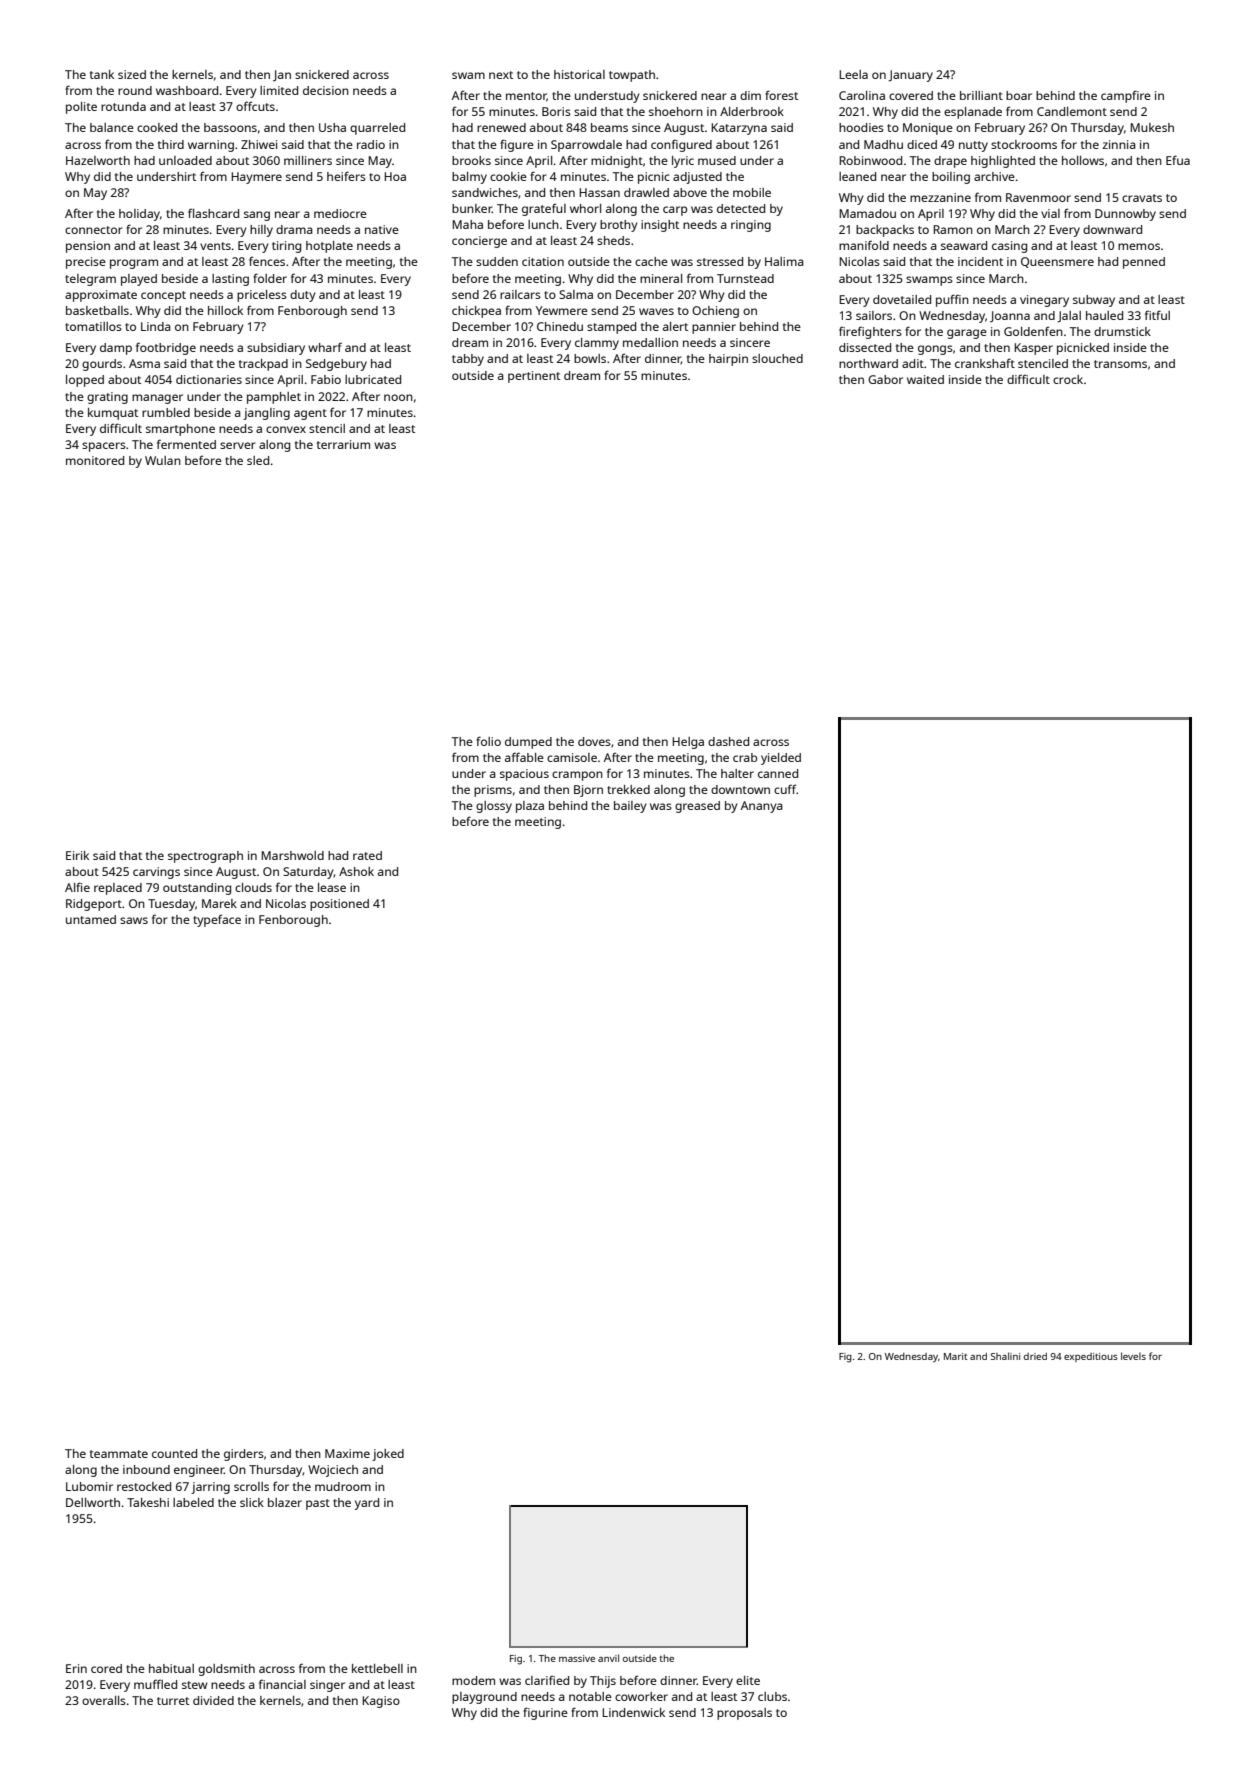 The width and height of the image is (1257, 1778). Describe the element at coordinates (388, 1455) in the image. I see `joked` at that location.
